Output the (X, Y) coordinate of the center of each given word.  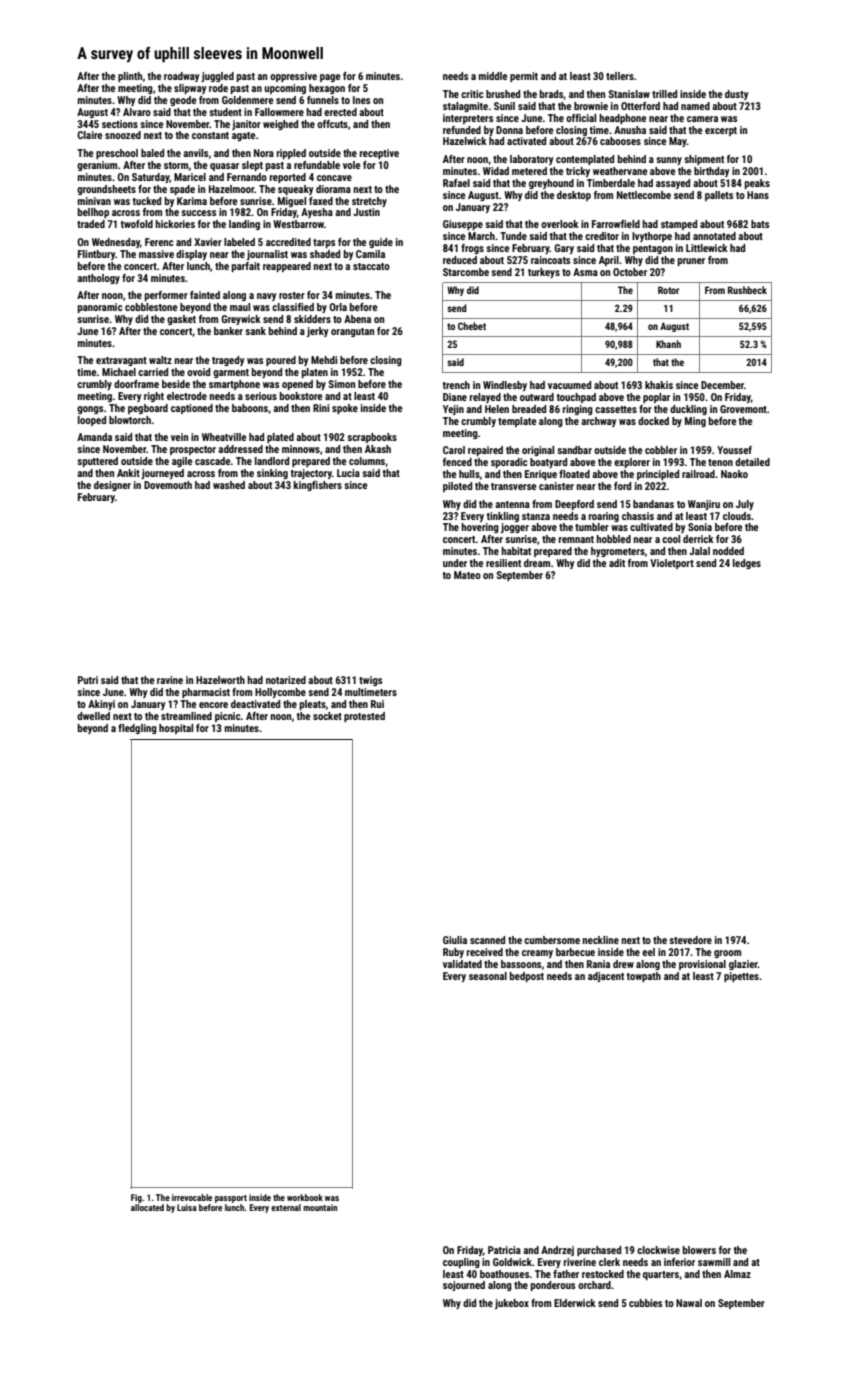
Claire (89, 135)
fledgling (137, 729)
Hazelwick (465, 141)
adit (617, 563)
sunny (669, 161)
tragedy (228, 361)
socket (327, 716)
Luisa (187, 1207)
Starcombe (466, 272)
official (581, 118)
